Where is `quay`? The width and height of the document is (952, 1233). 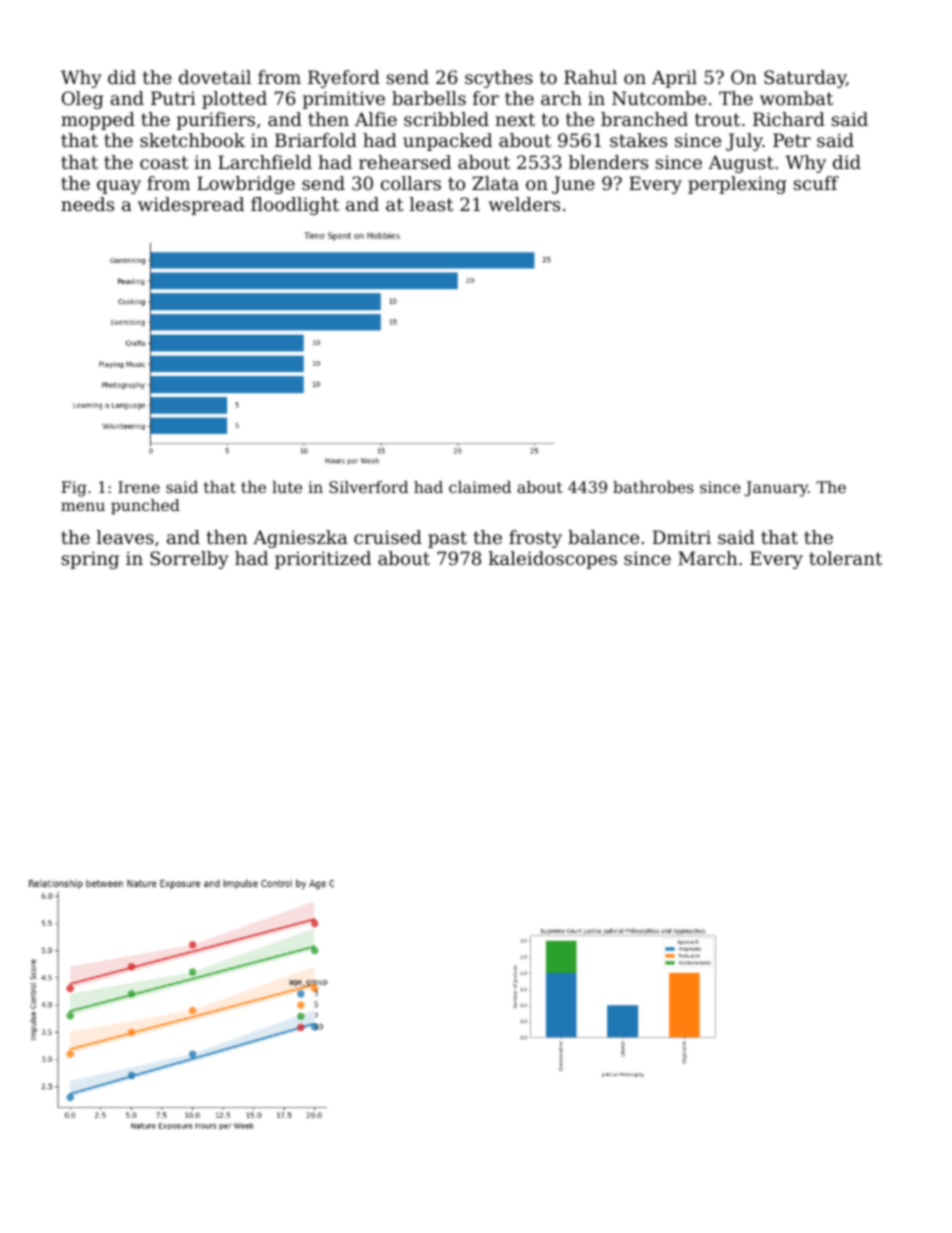 quay is located at coordinates (119, 187).
